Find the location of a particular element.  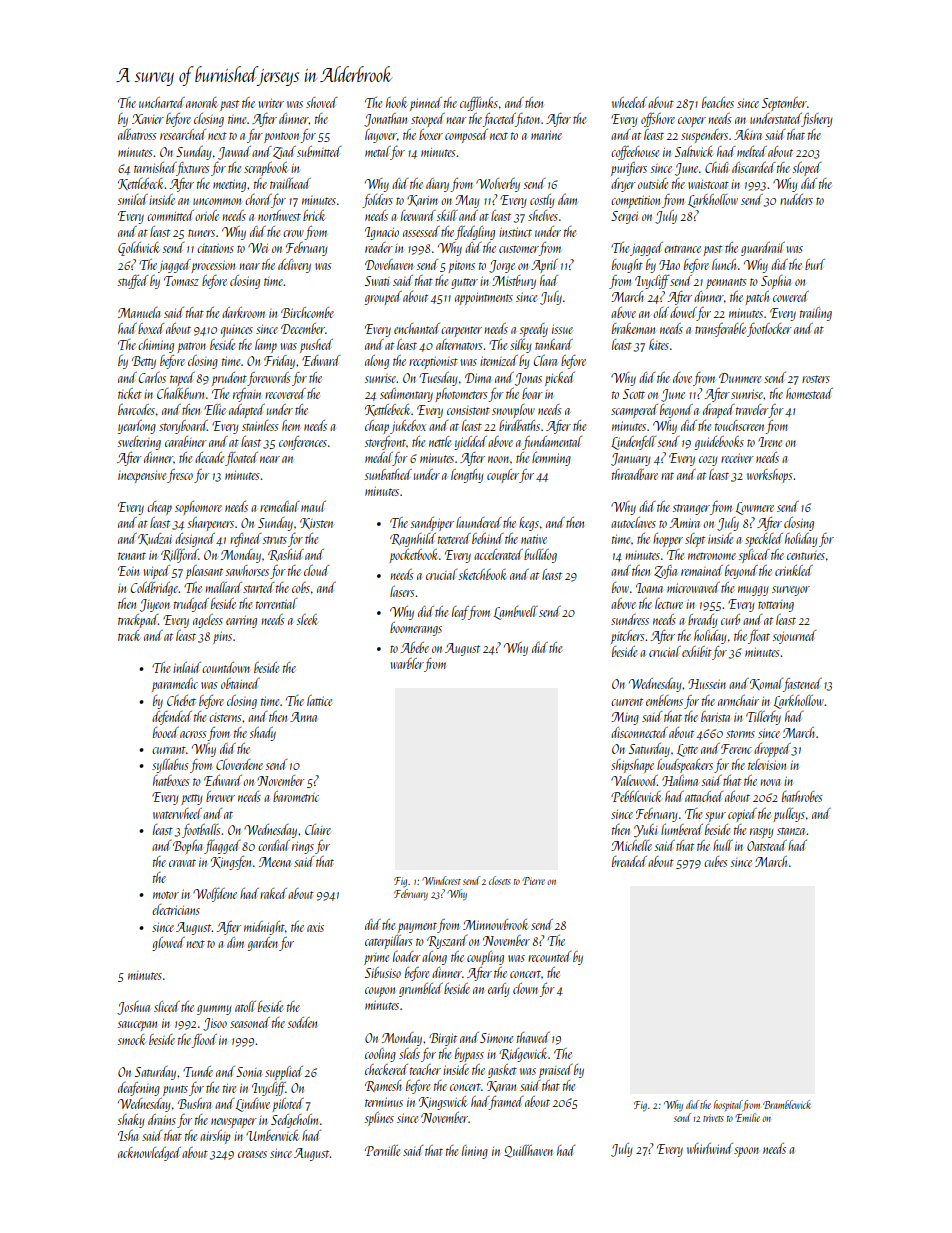

diary is located at coordinates (437, 185).
